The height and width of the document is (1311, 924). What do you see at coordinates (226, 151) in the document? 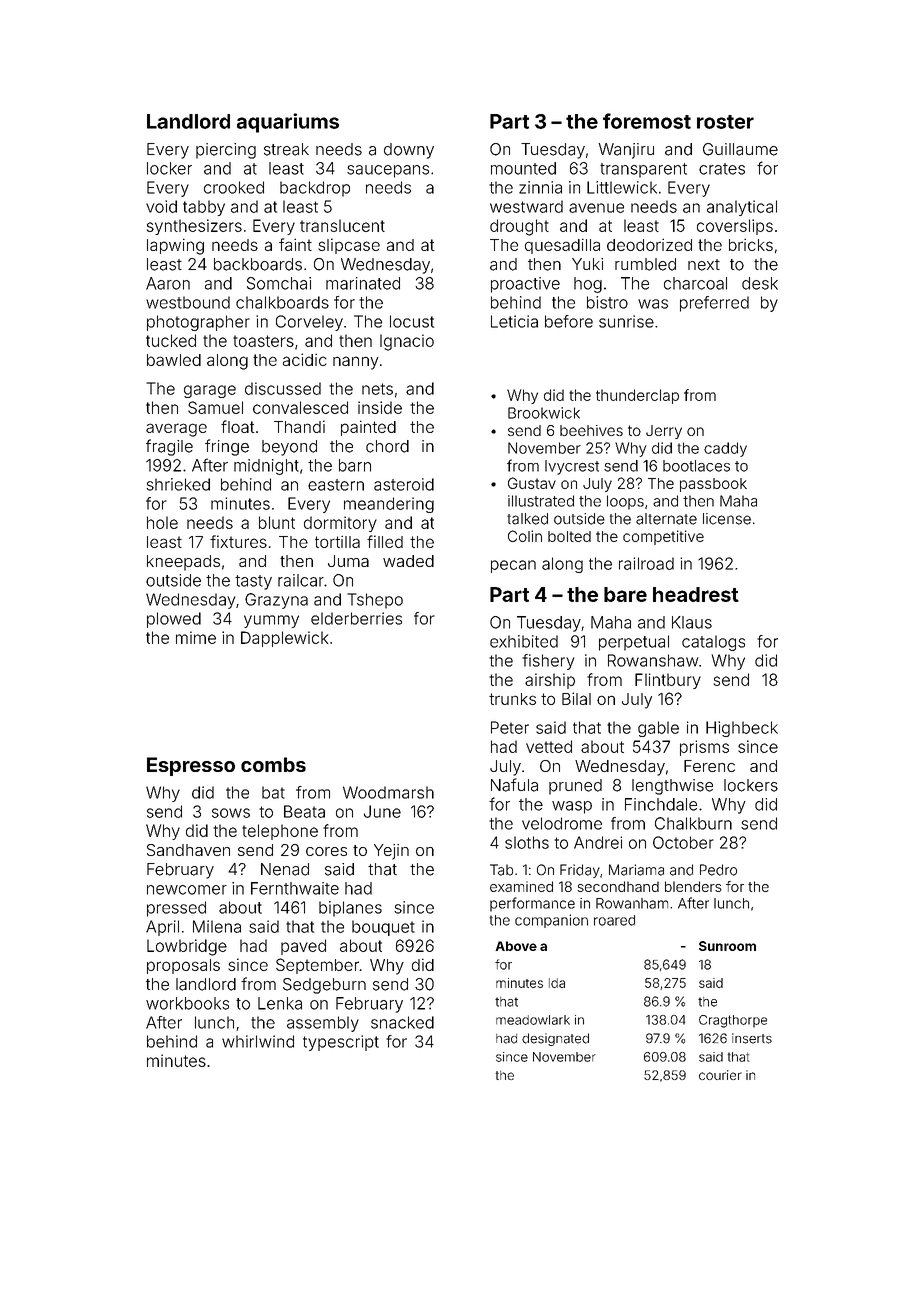
I see `piercing` at bounding box center [226, 151].
